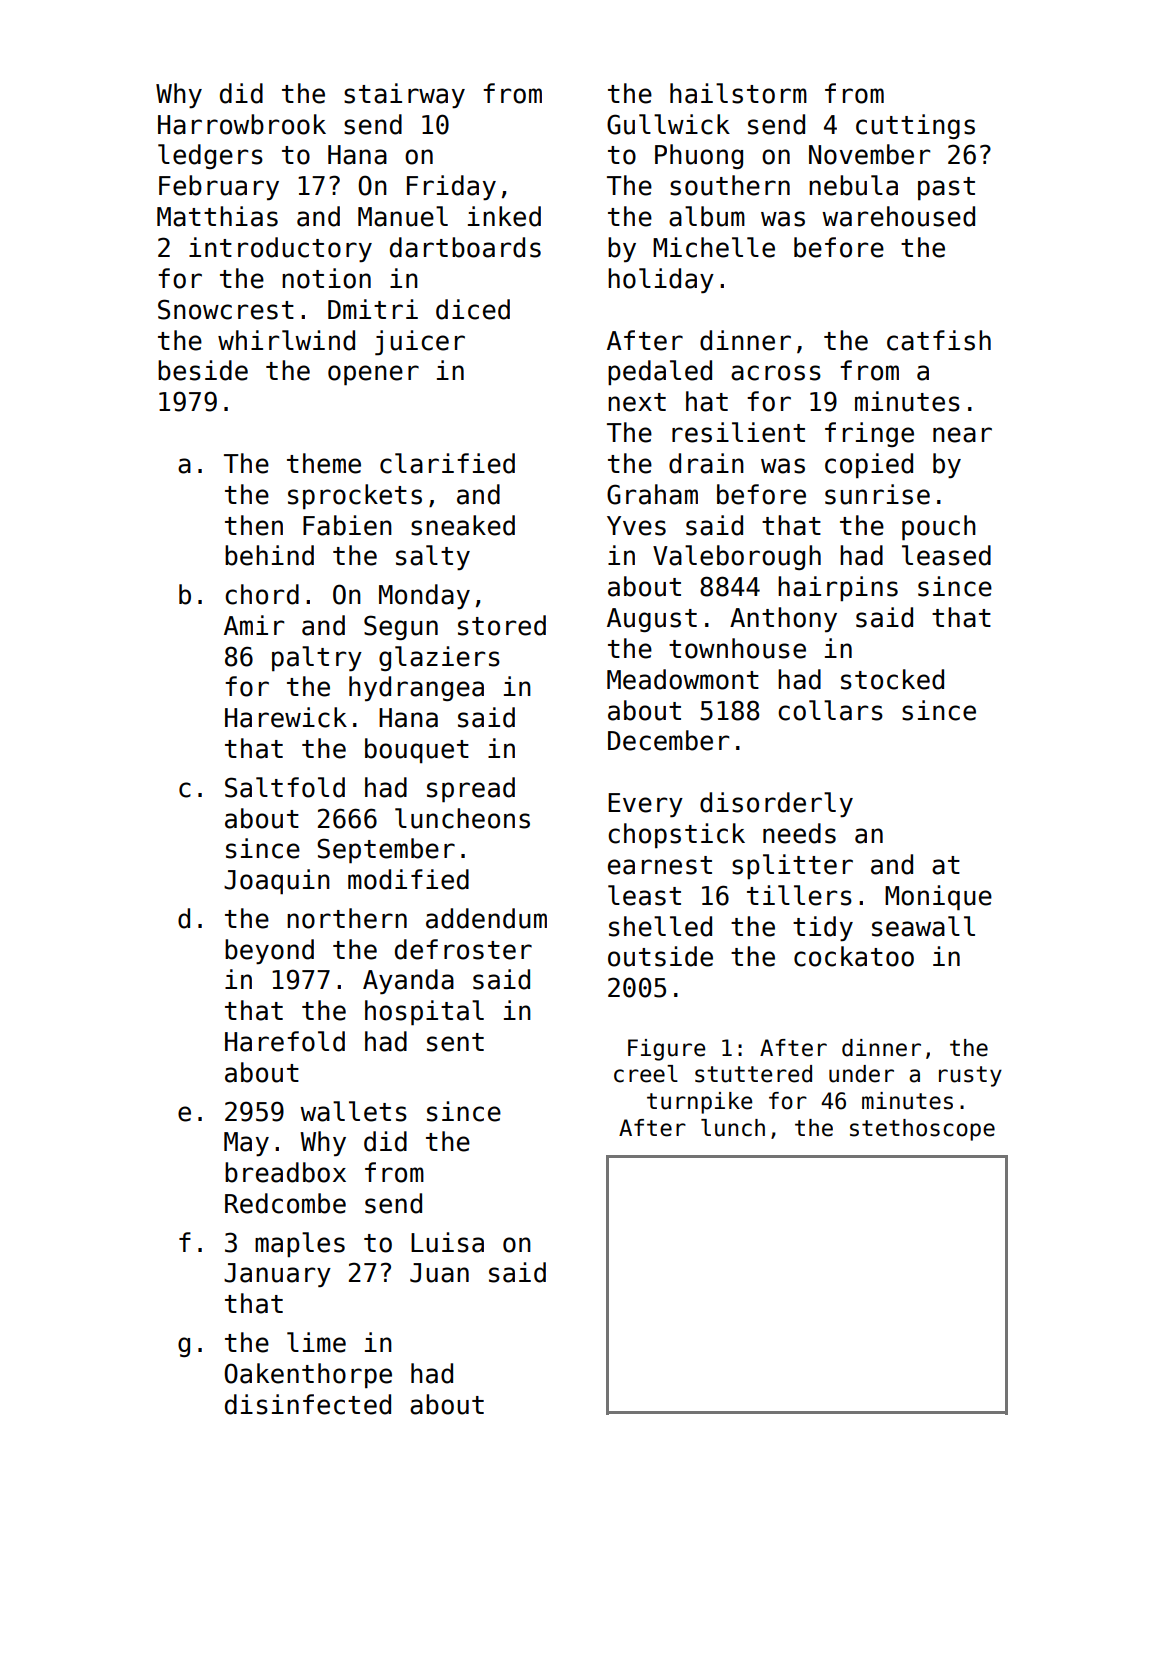 Image resolution: width=1165 pixels, height=1654 pixels. What do you see at coordinates (217, 216) in the image?
I see `Matthias` at bounding box center [217, 216].
